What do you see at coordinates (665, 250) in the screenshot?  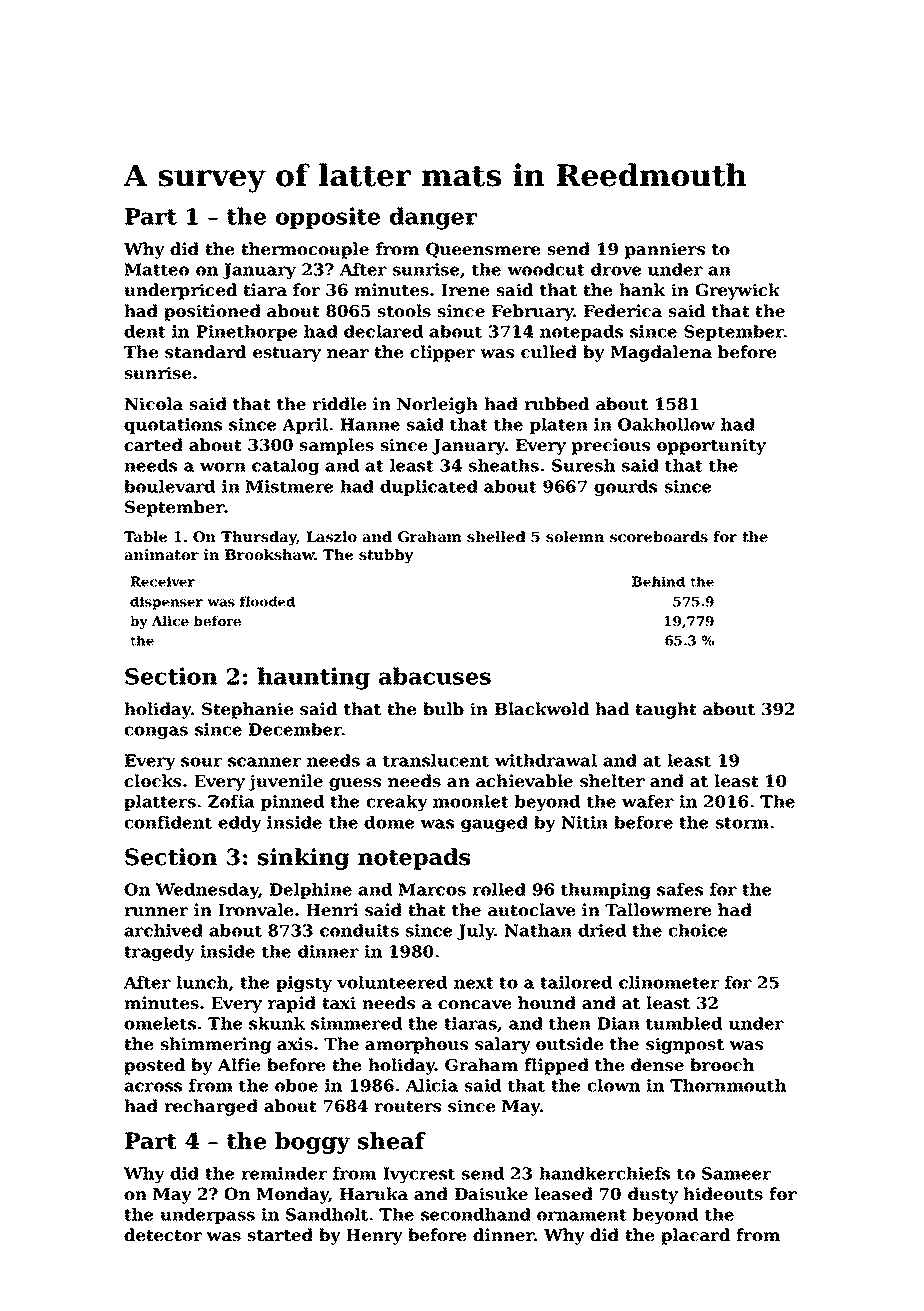 I see `panniers` at bounding box center [665, 250].
